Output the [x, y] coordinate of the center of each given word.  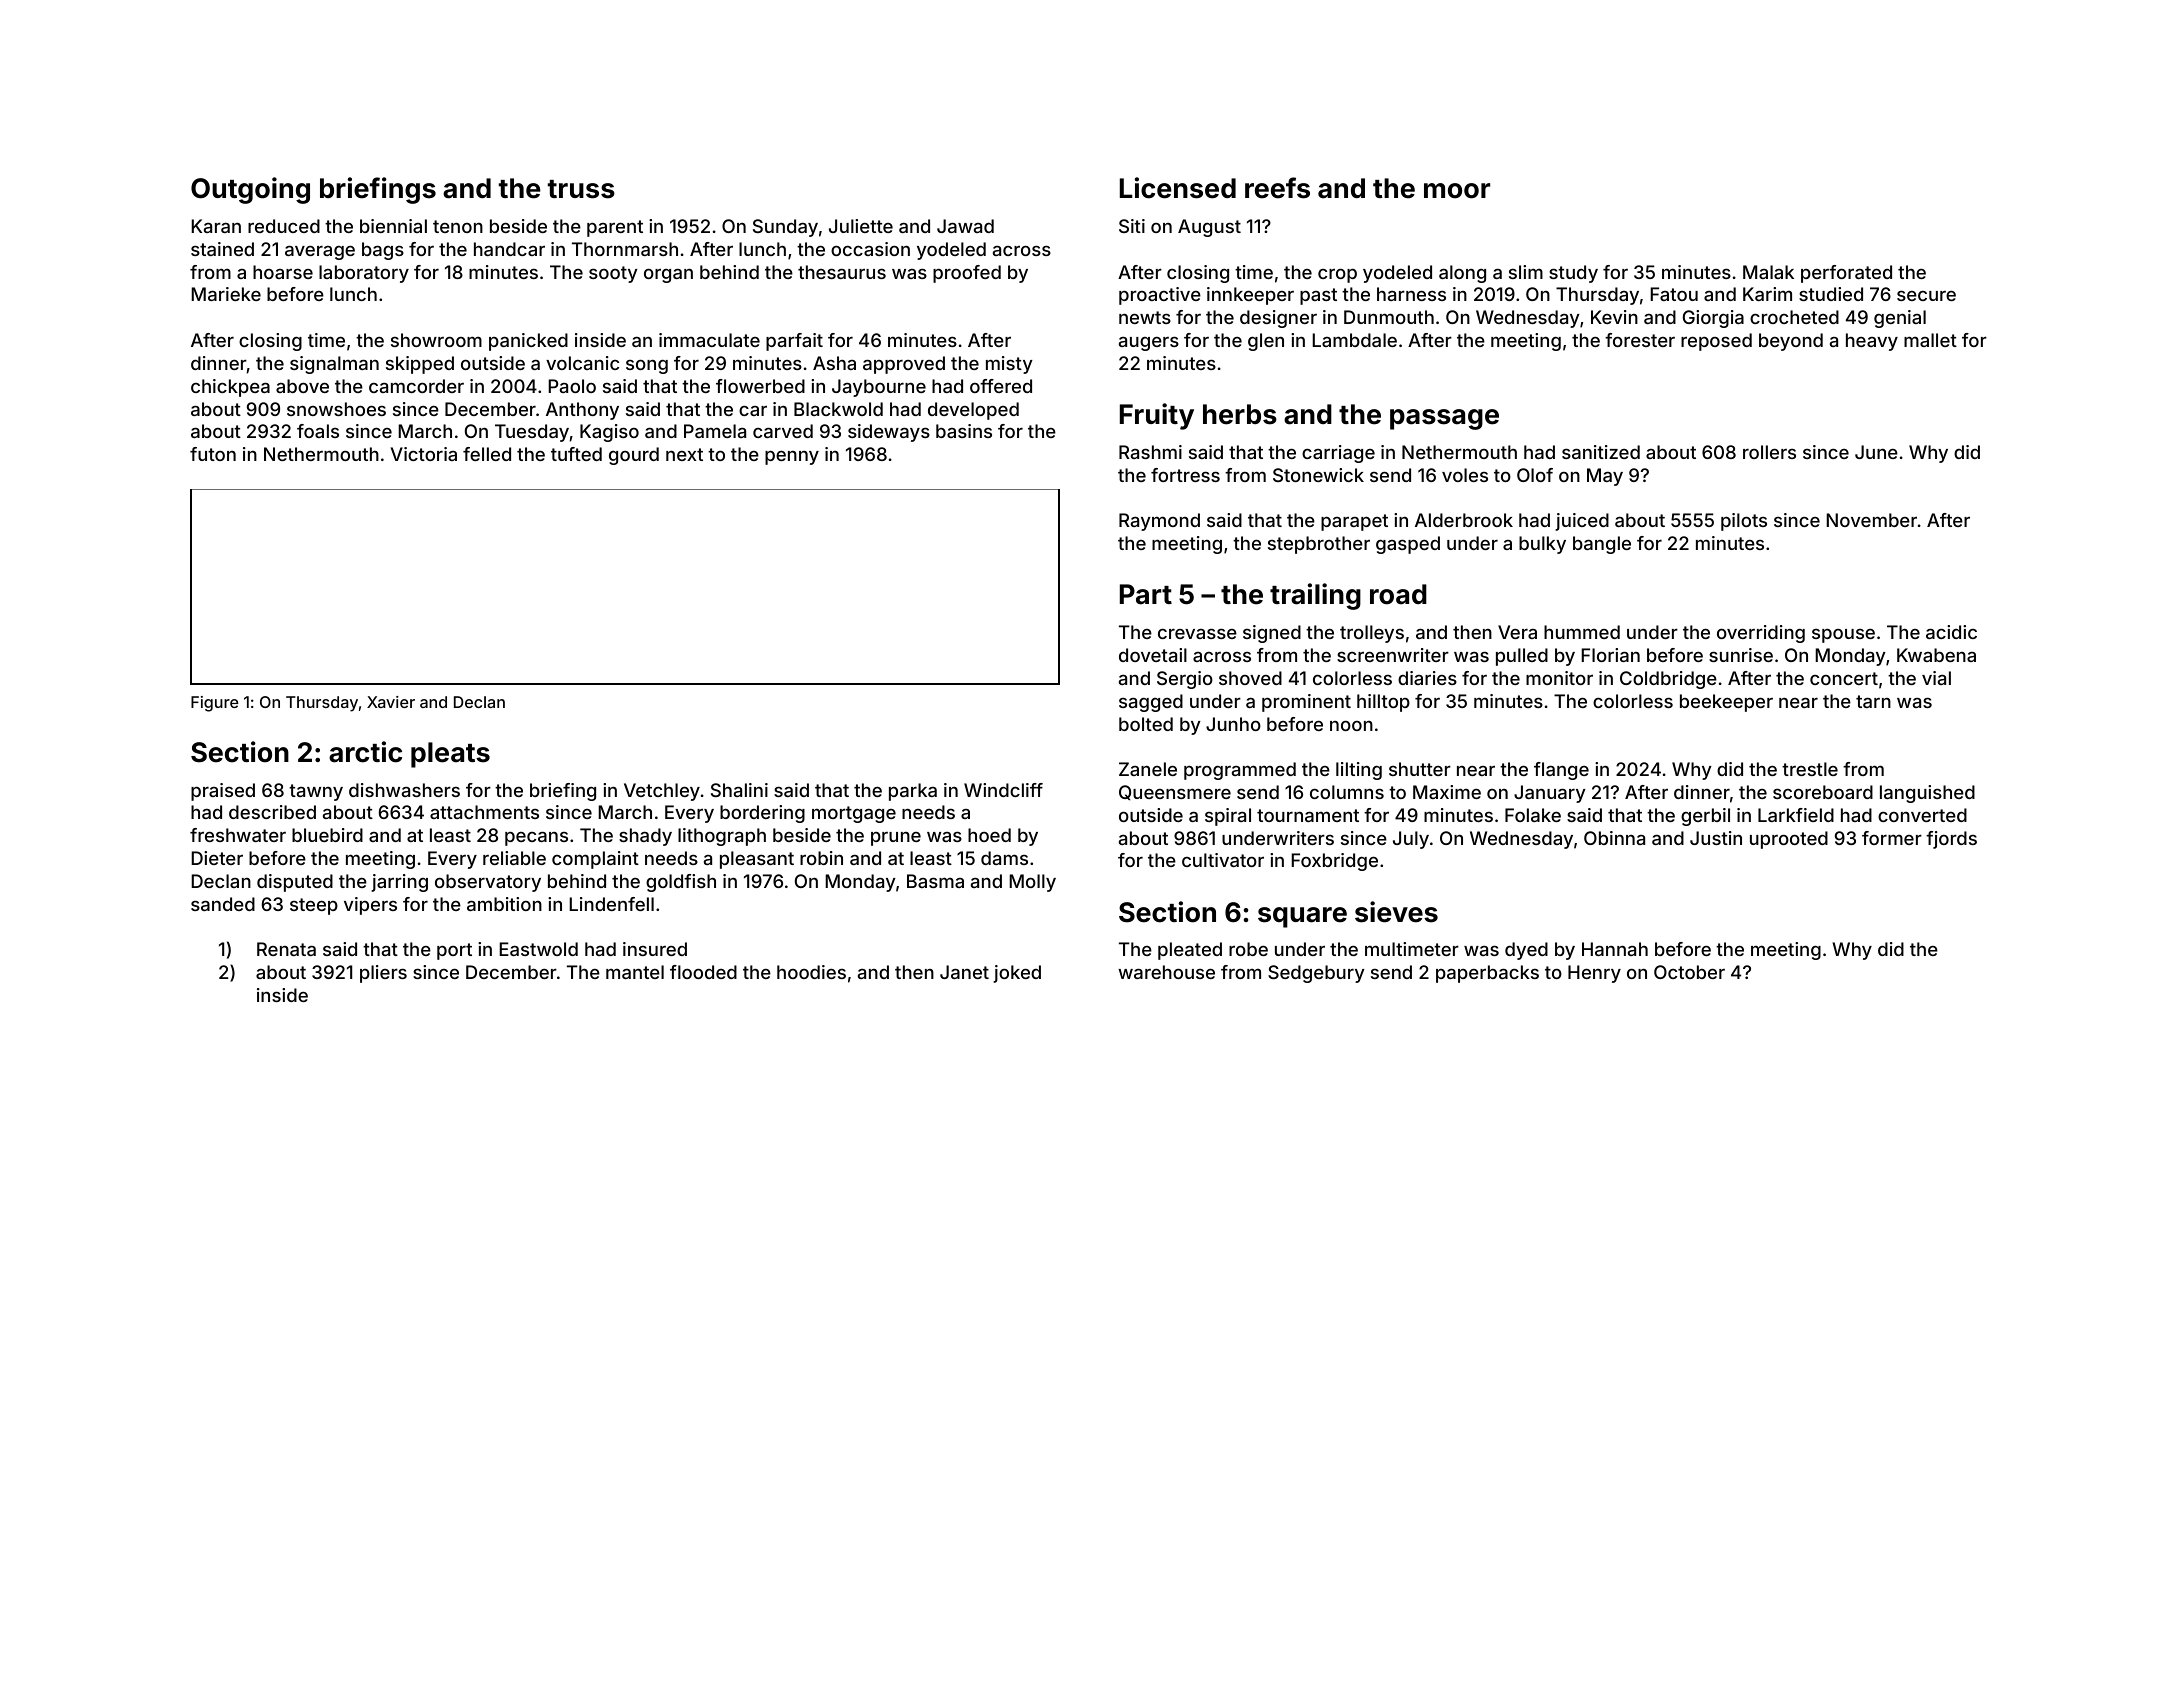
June [1876, 452]
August [1209, 228]
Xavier [391, 702]
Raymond [1159, 522]
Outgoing [250, 190]
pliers [383, 974]
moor [1457, 191]
